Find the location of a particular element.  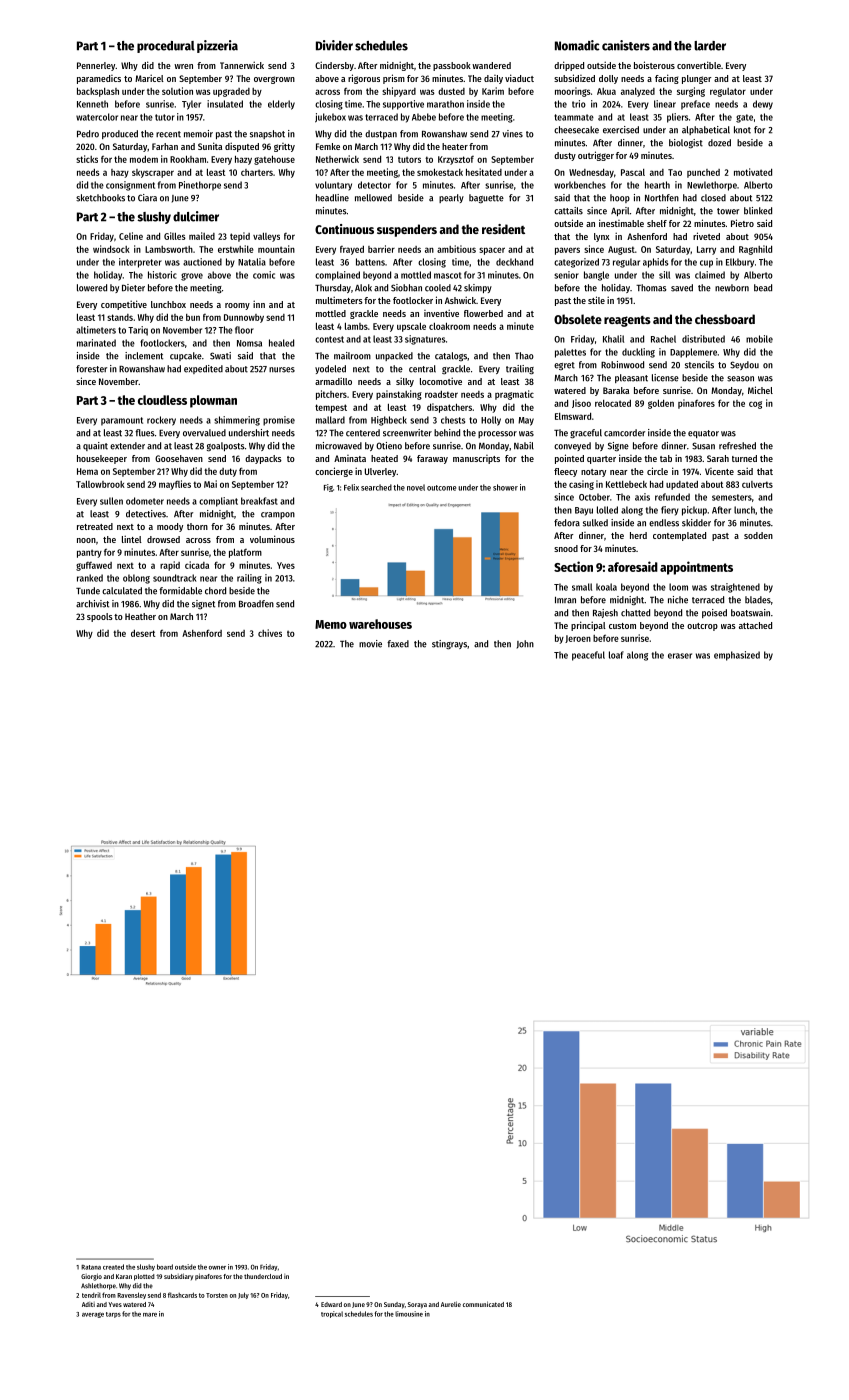

Netherwick is located at coordinates (337, 159).
